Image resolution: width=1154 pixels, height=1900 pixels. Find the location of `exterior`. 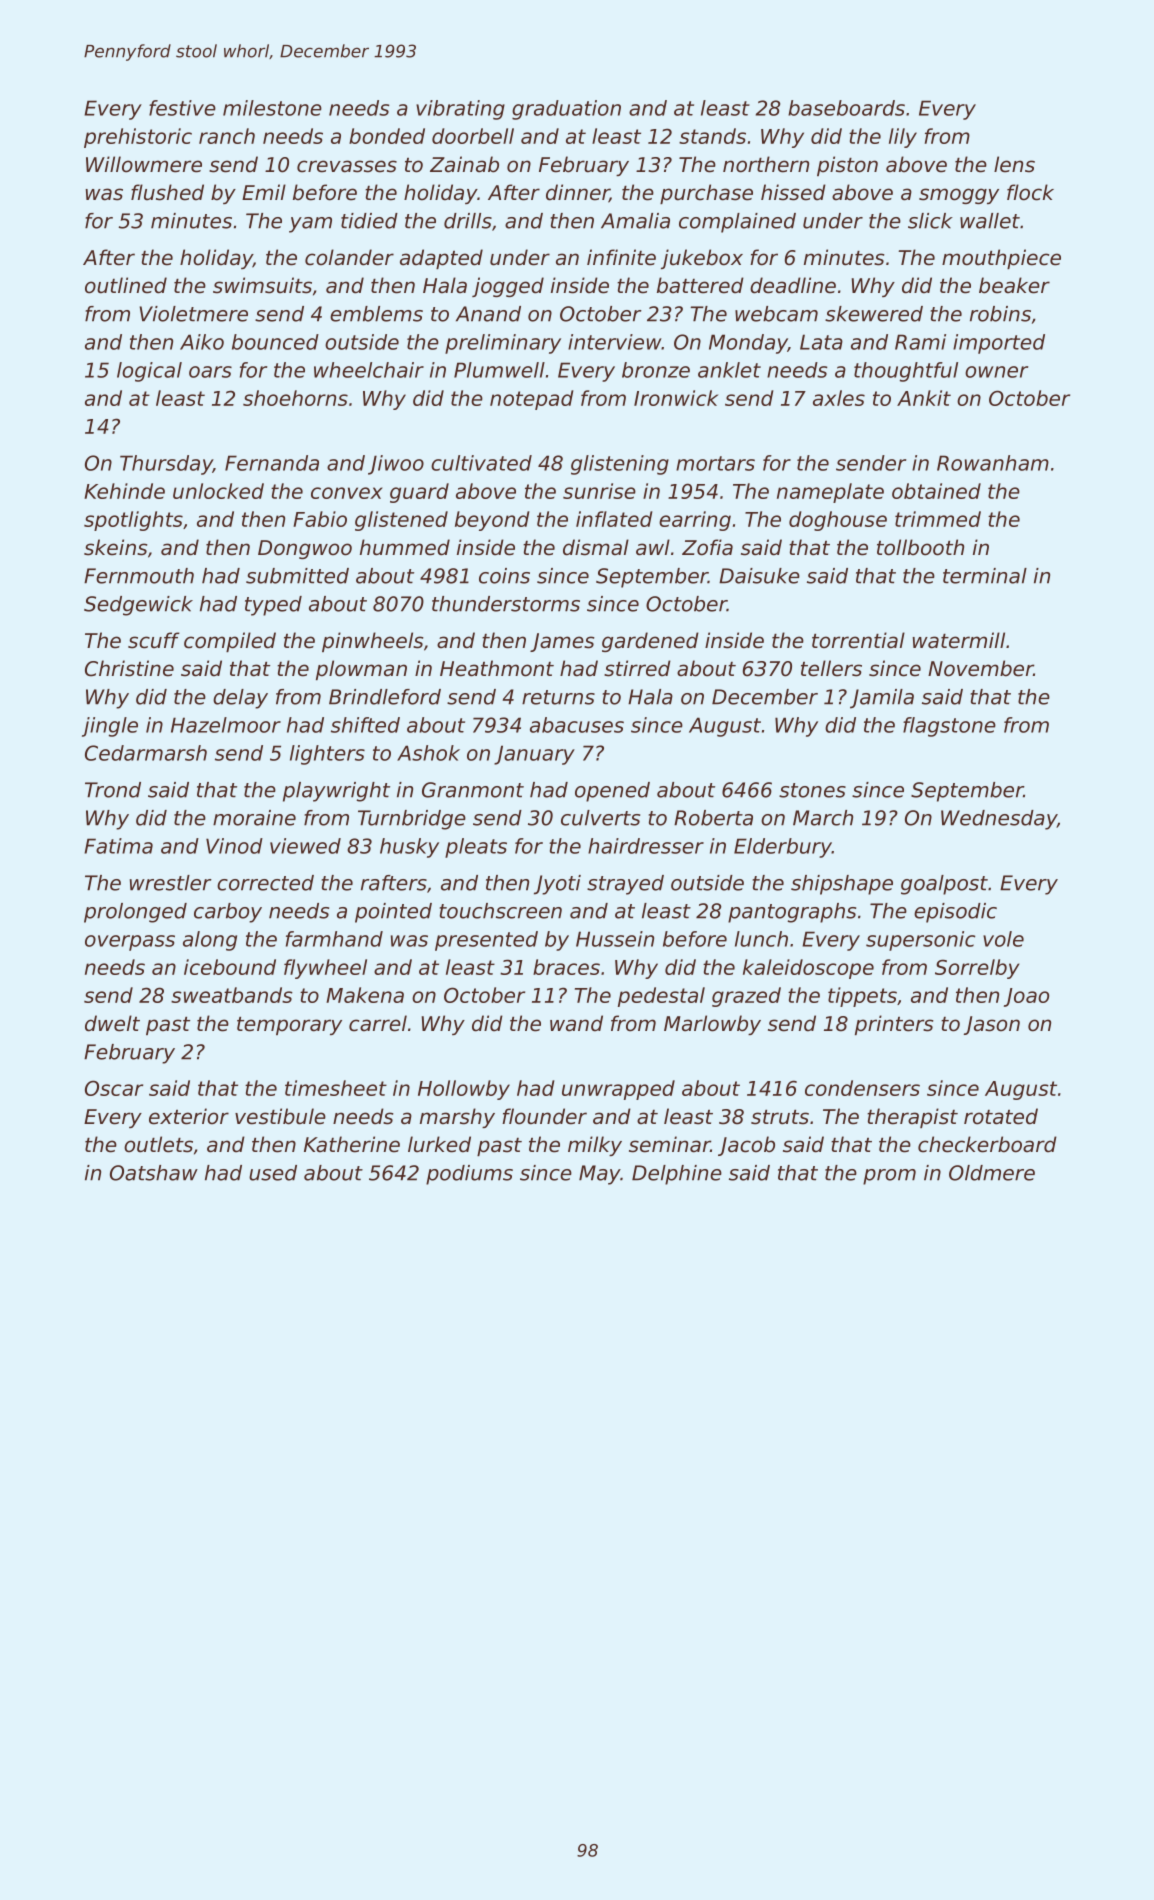

exterior is located at coordinates (189, 1116).
